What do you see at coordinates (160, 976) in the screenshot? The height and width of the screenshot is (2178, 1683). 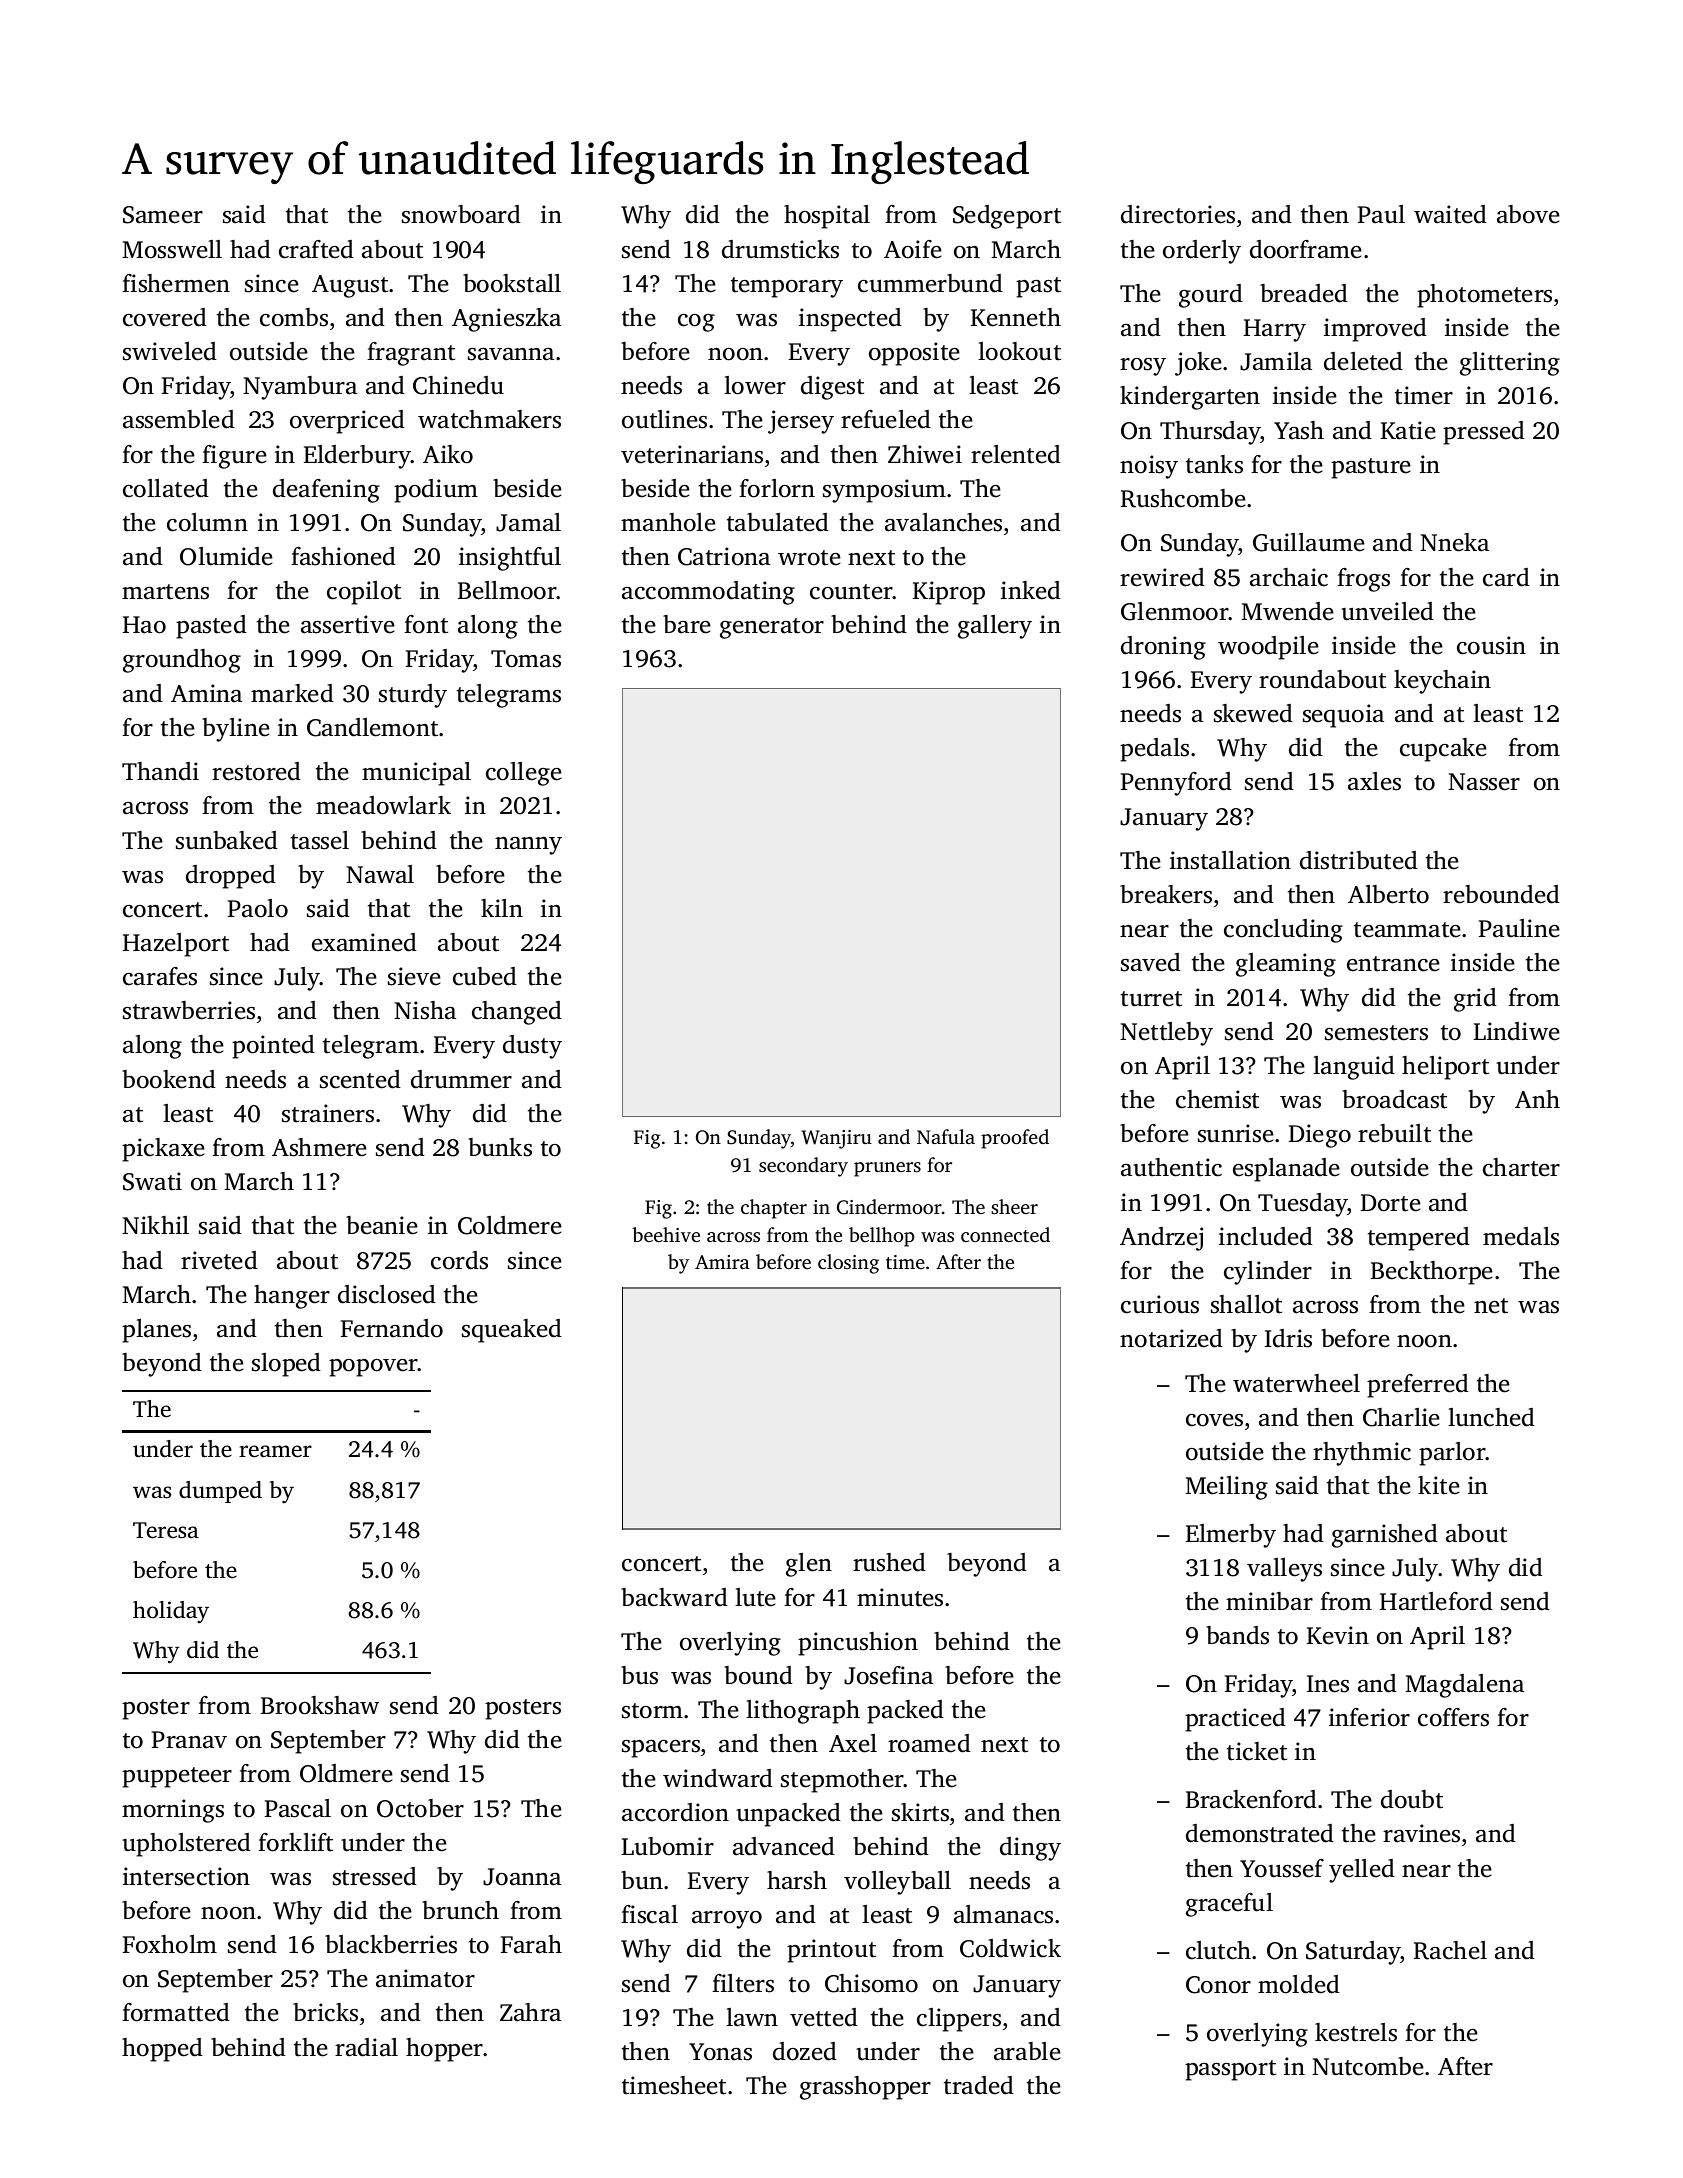 I see `carafes` at bounding box center [160, 976].
